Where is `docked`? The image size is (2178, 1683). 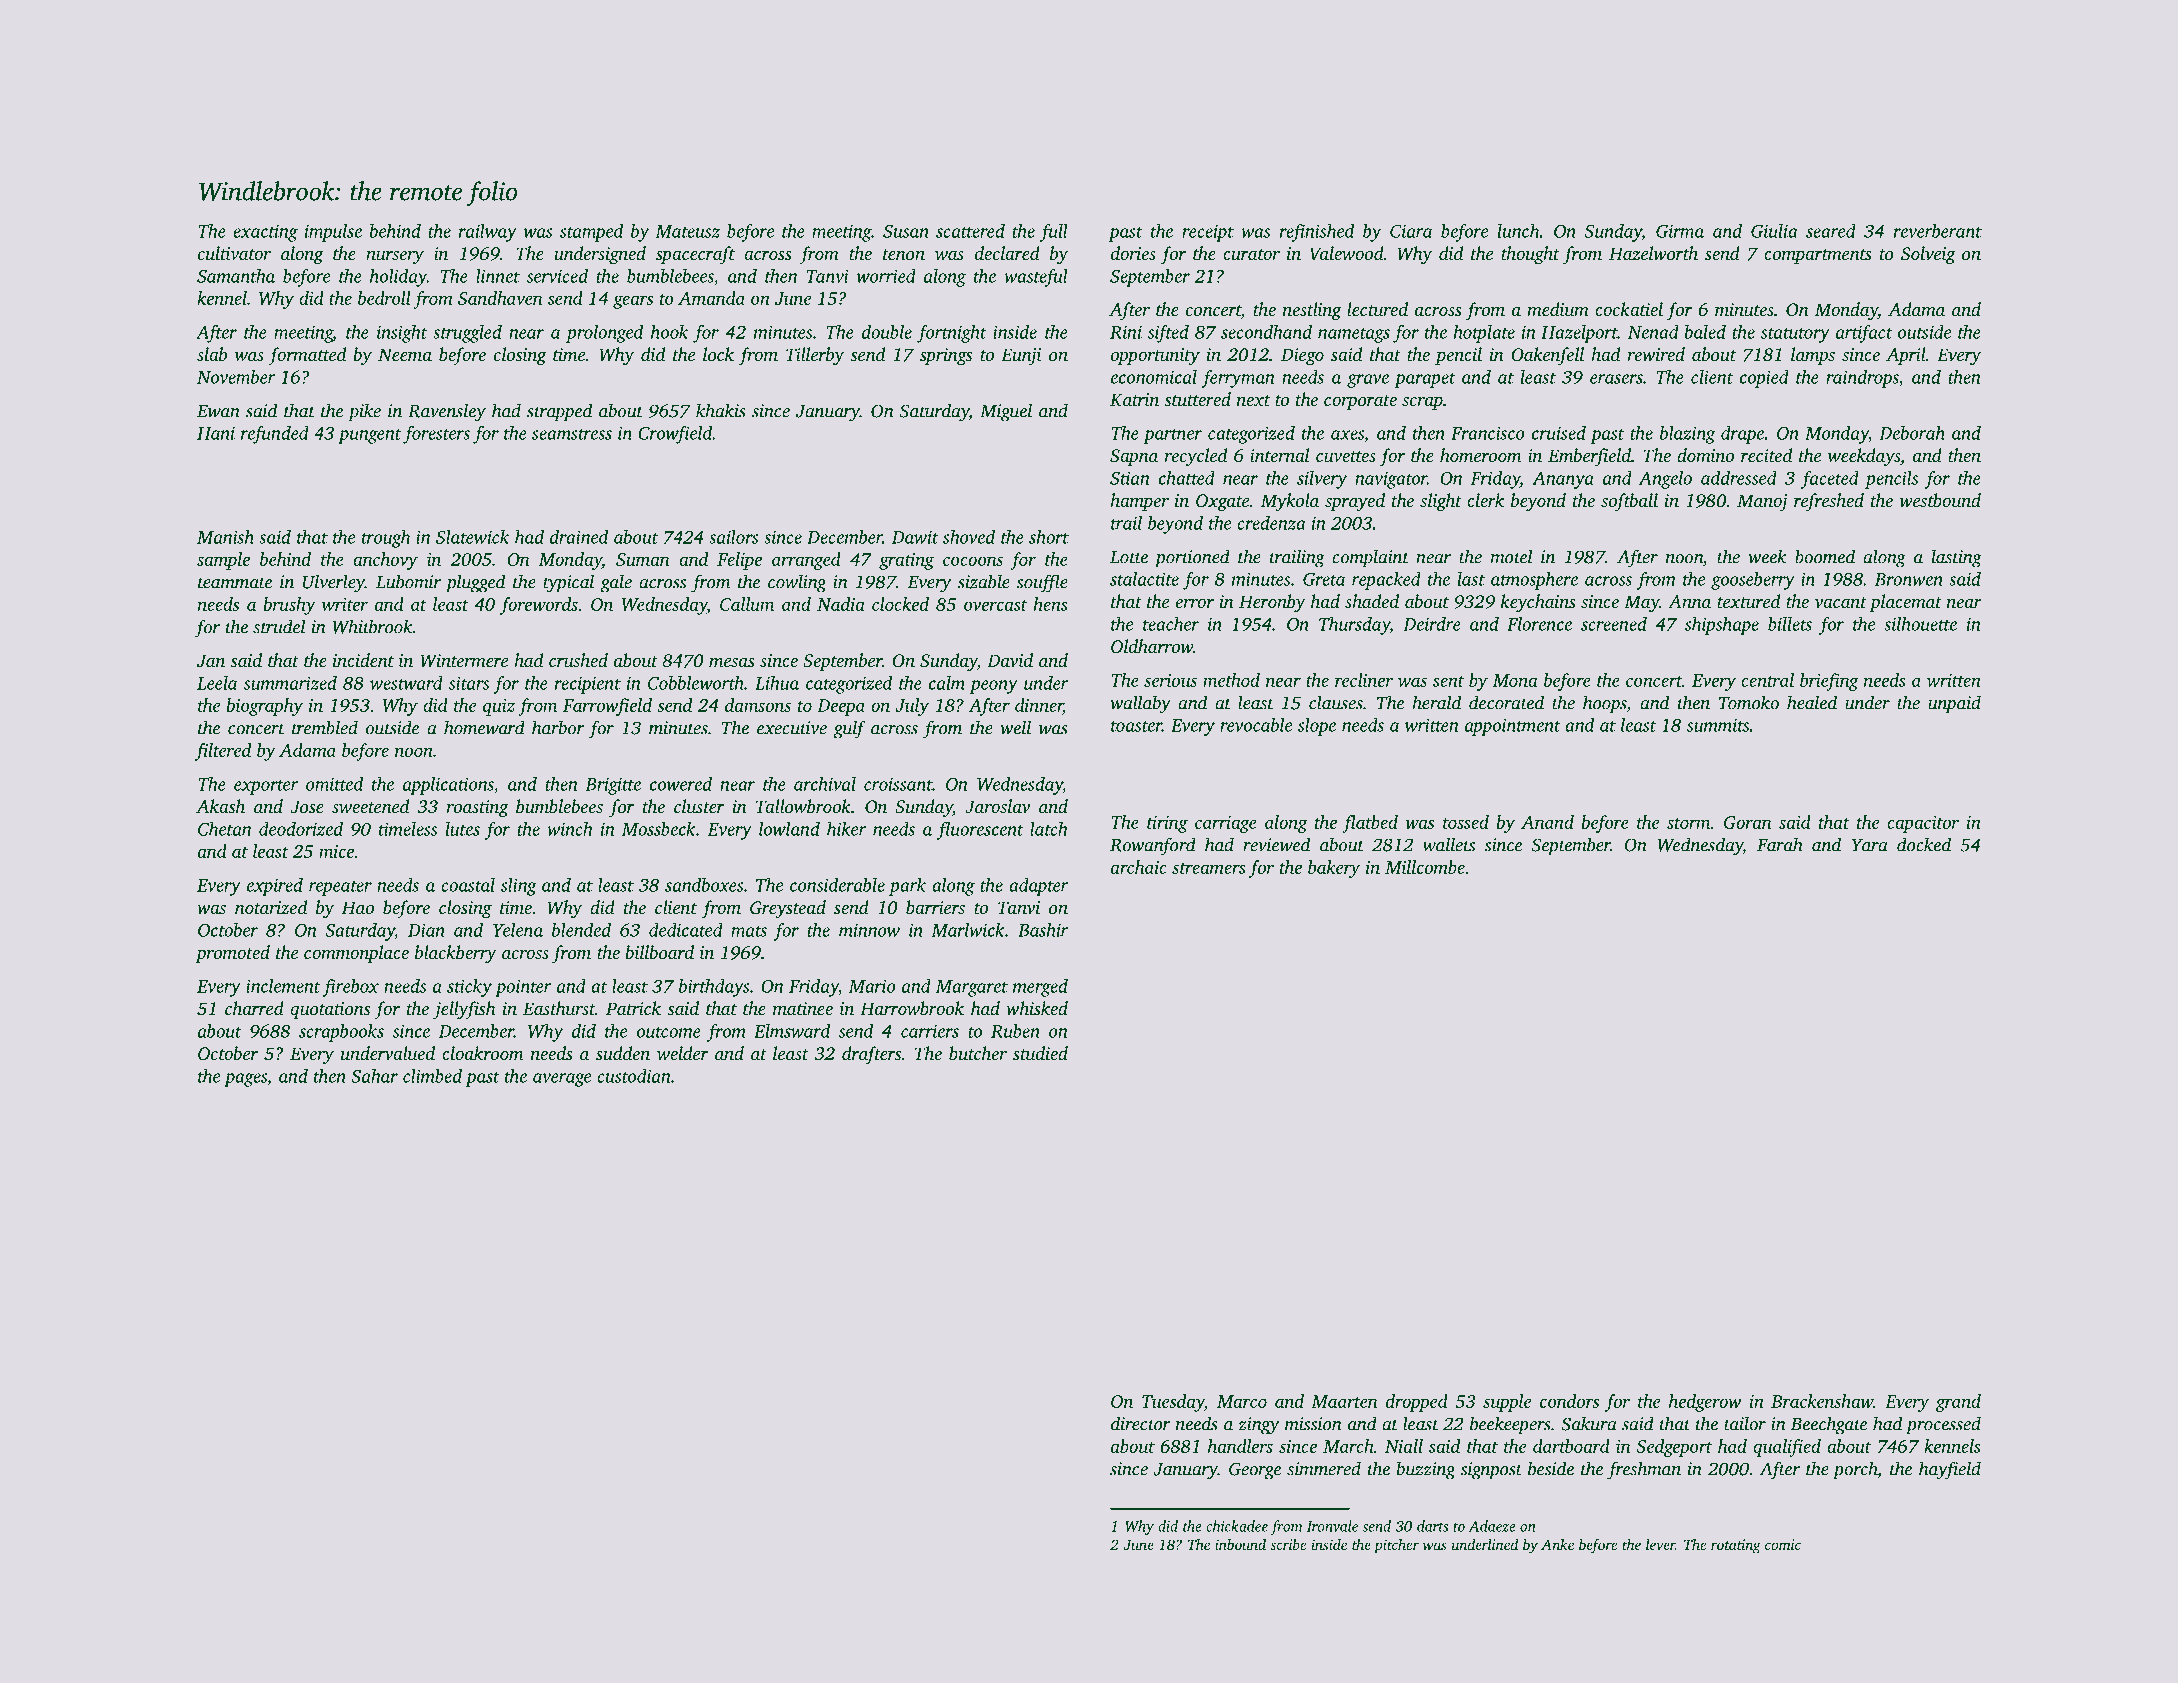
docked is located at coordinates (1924, 844).
